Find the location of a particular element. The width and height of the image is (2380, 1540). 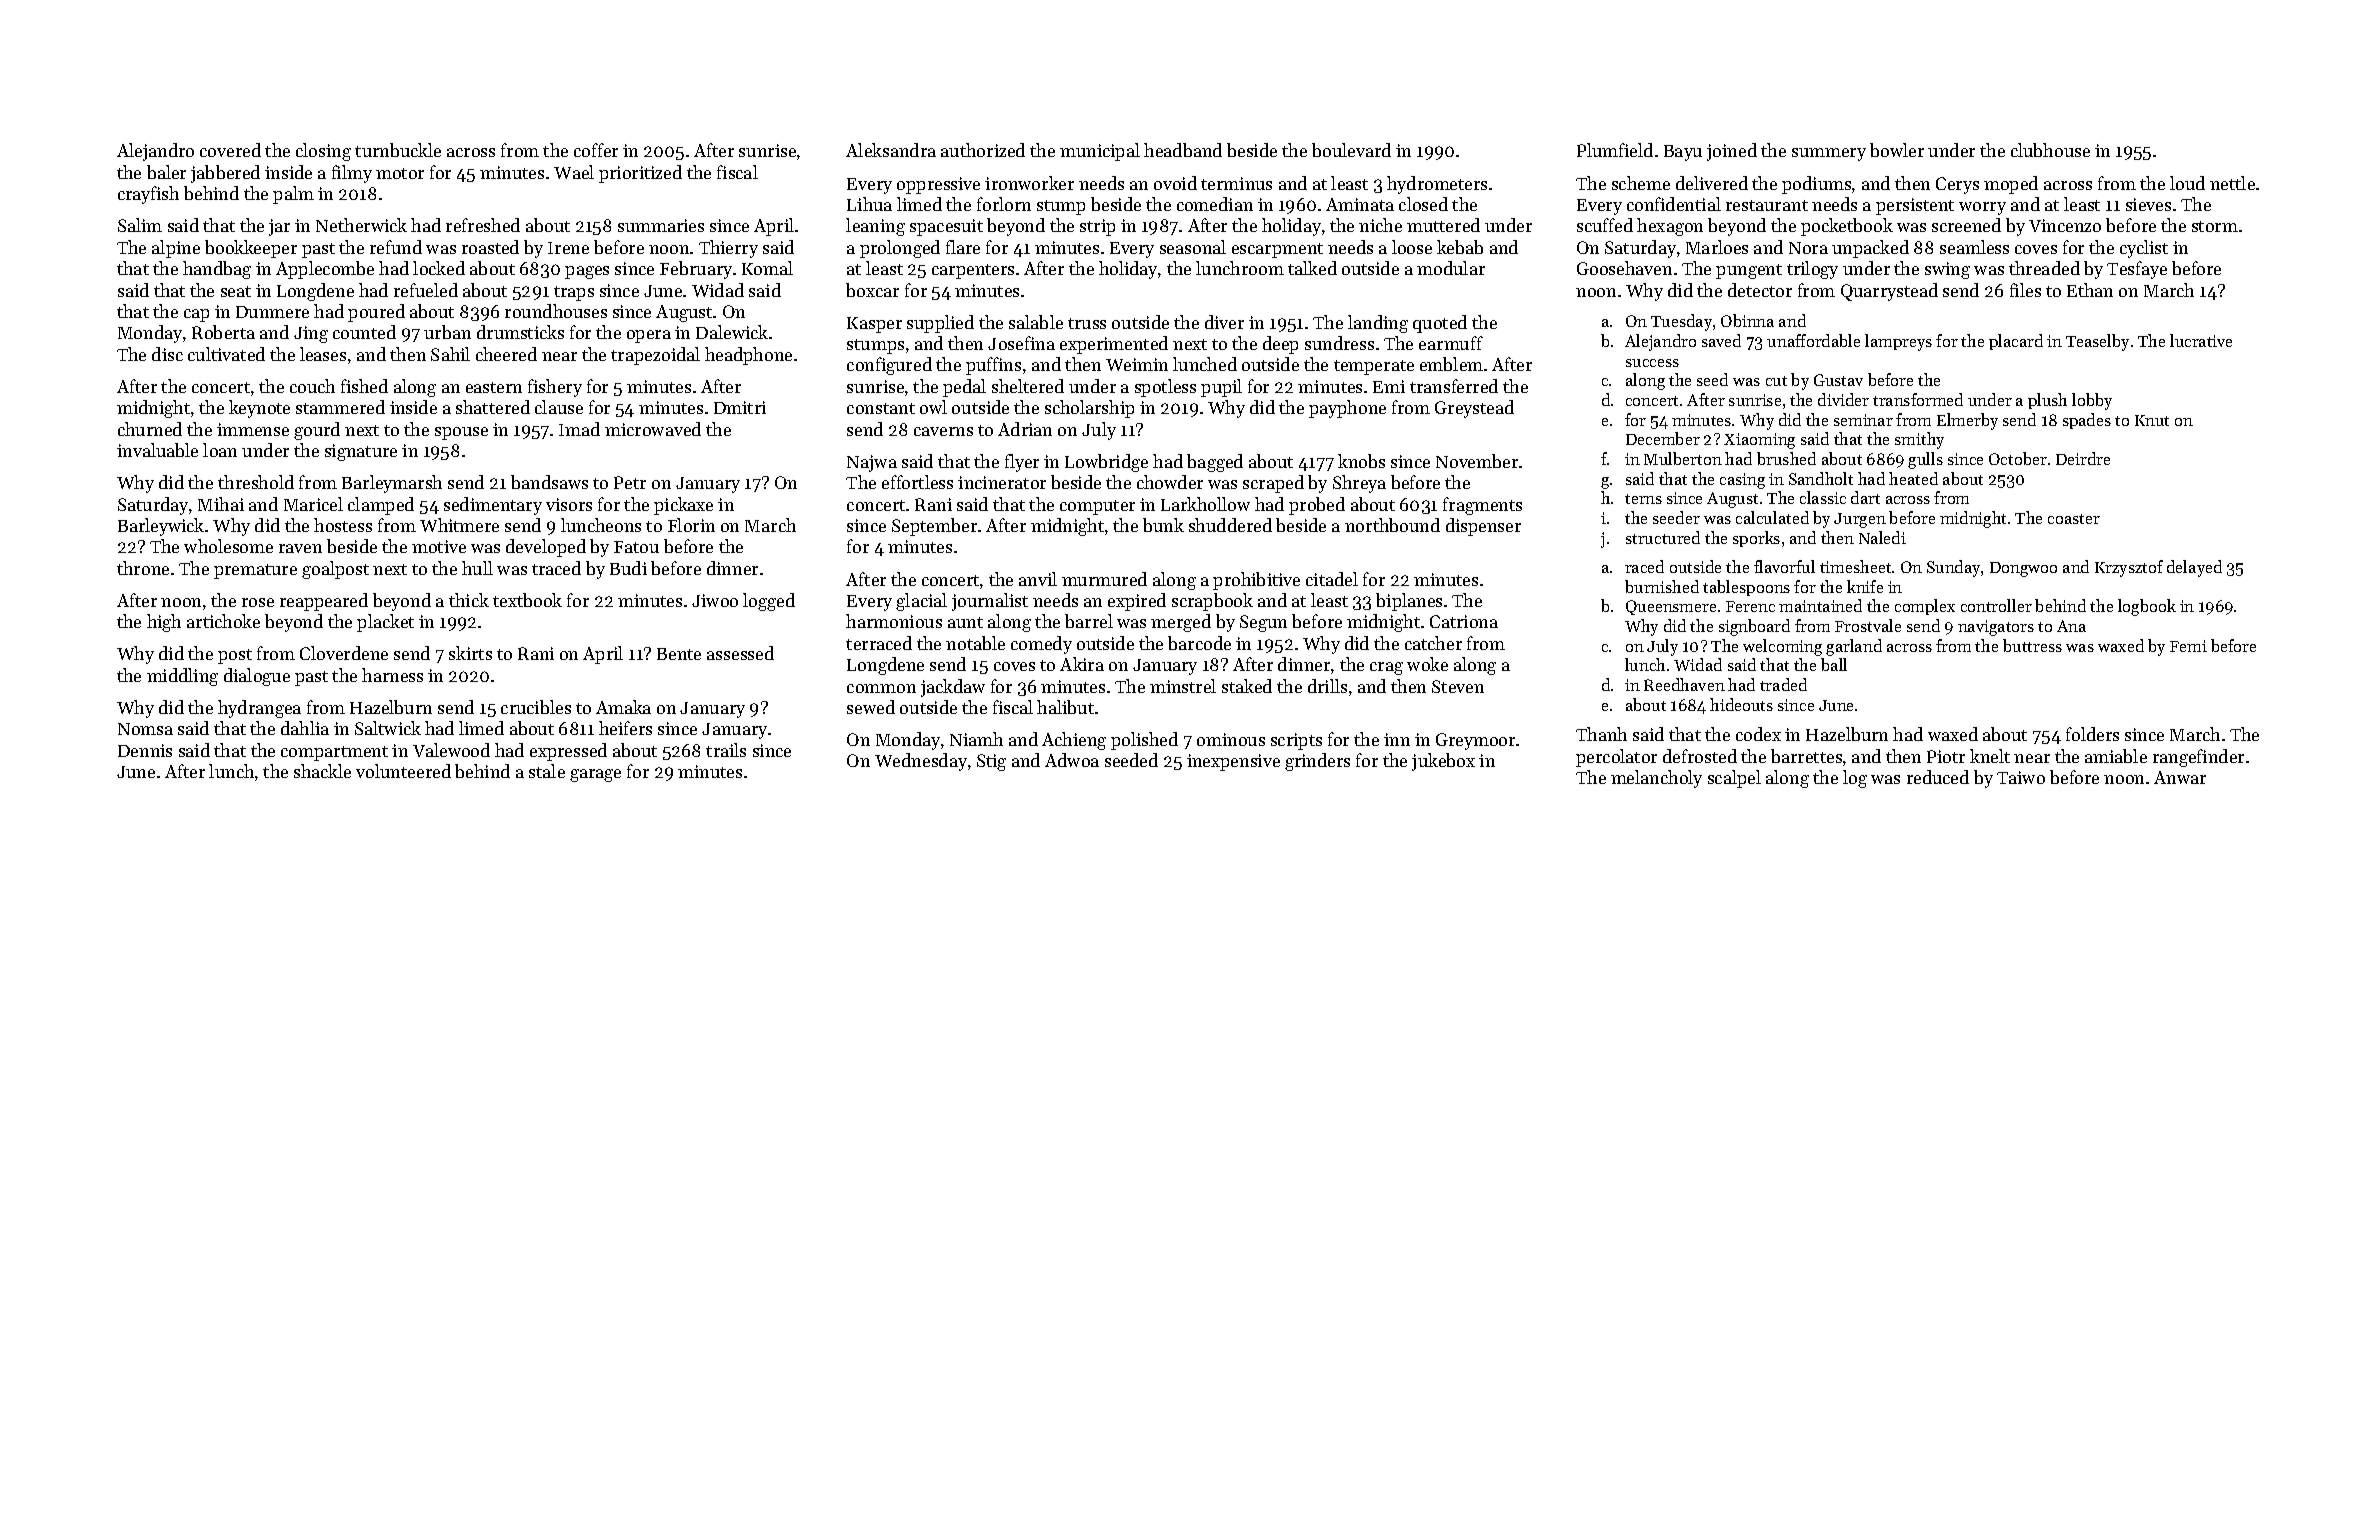

eastern is located at coordinates (494, 387).
